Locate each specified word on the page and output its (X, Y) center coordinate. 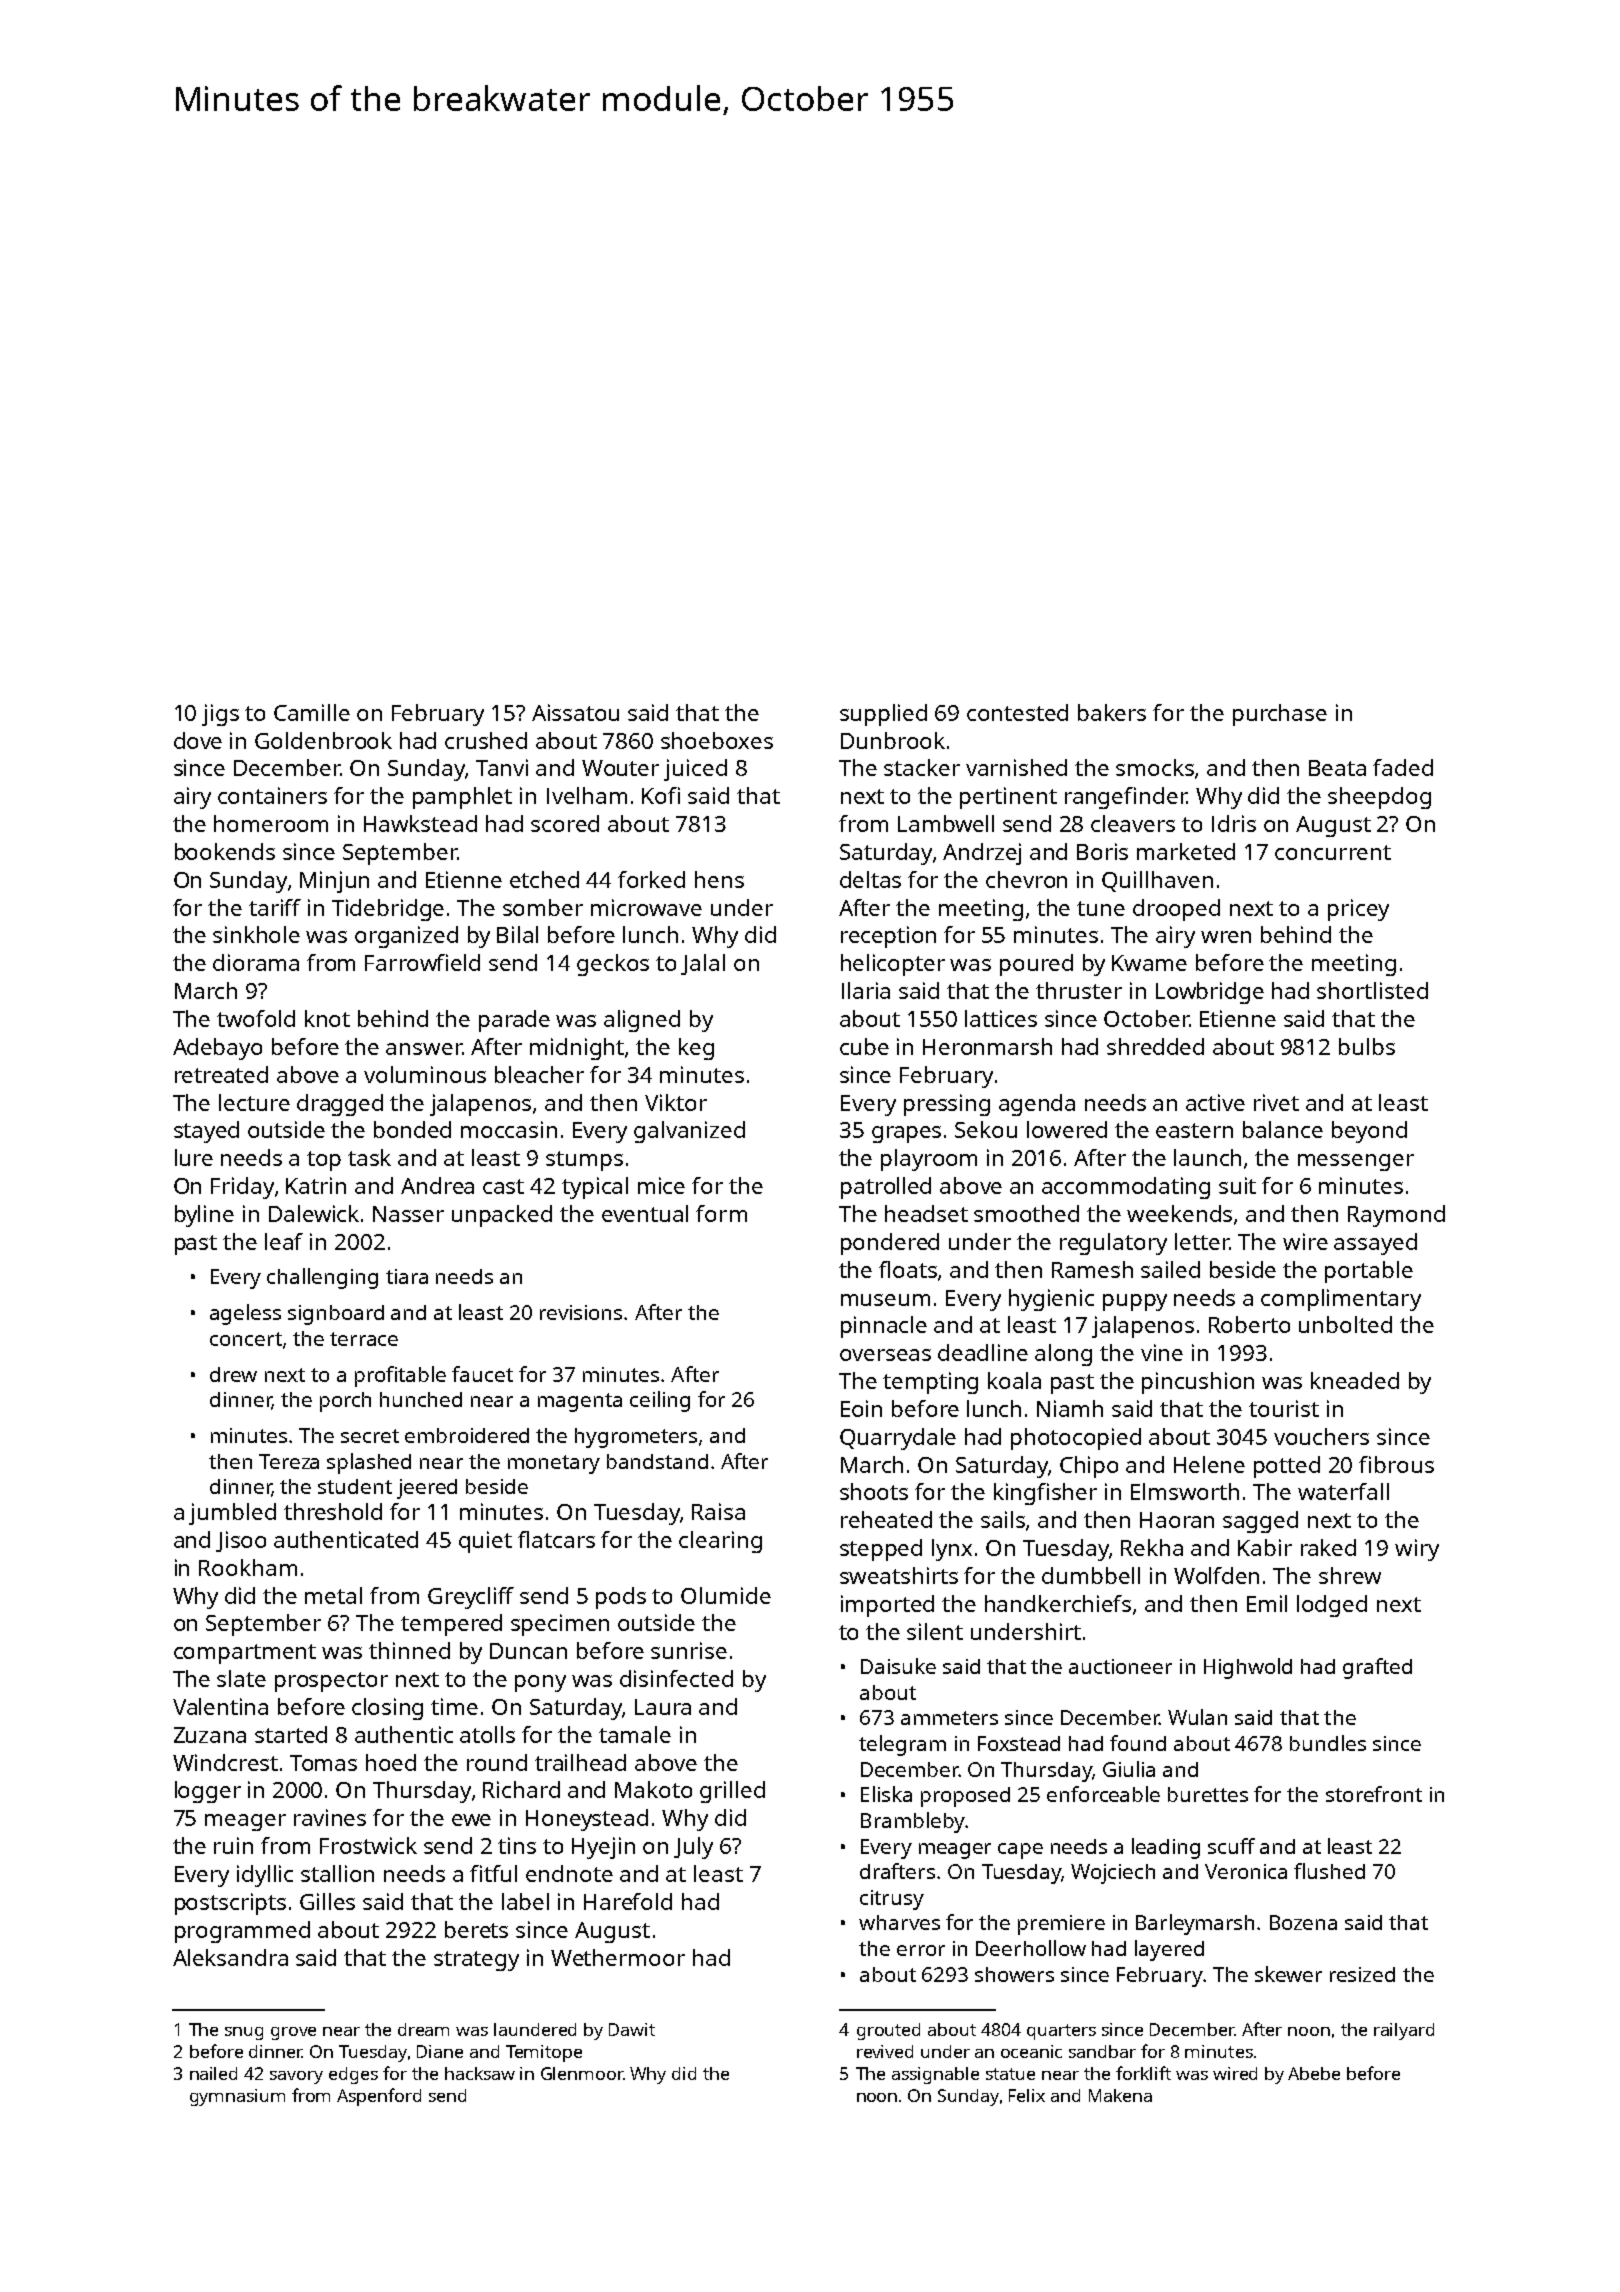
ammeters (949, 1718)
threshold (333, 1511)
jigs (220, 715)
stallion (337, 1873)
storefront (1374, 1794)
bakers (1112, 712)
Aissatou (575, 712)
